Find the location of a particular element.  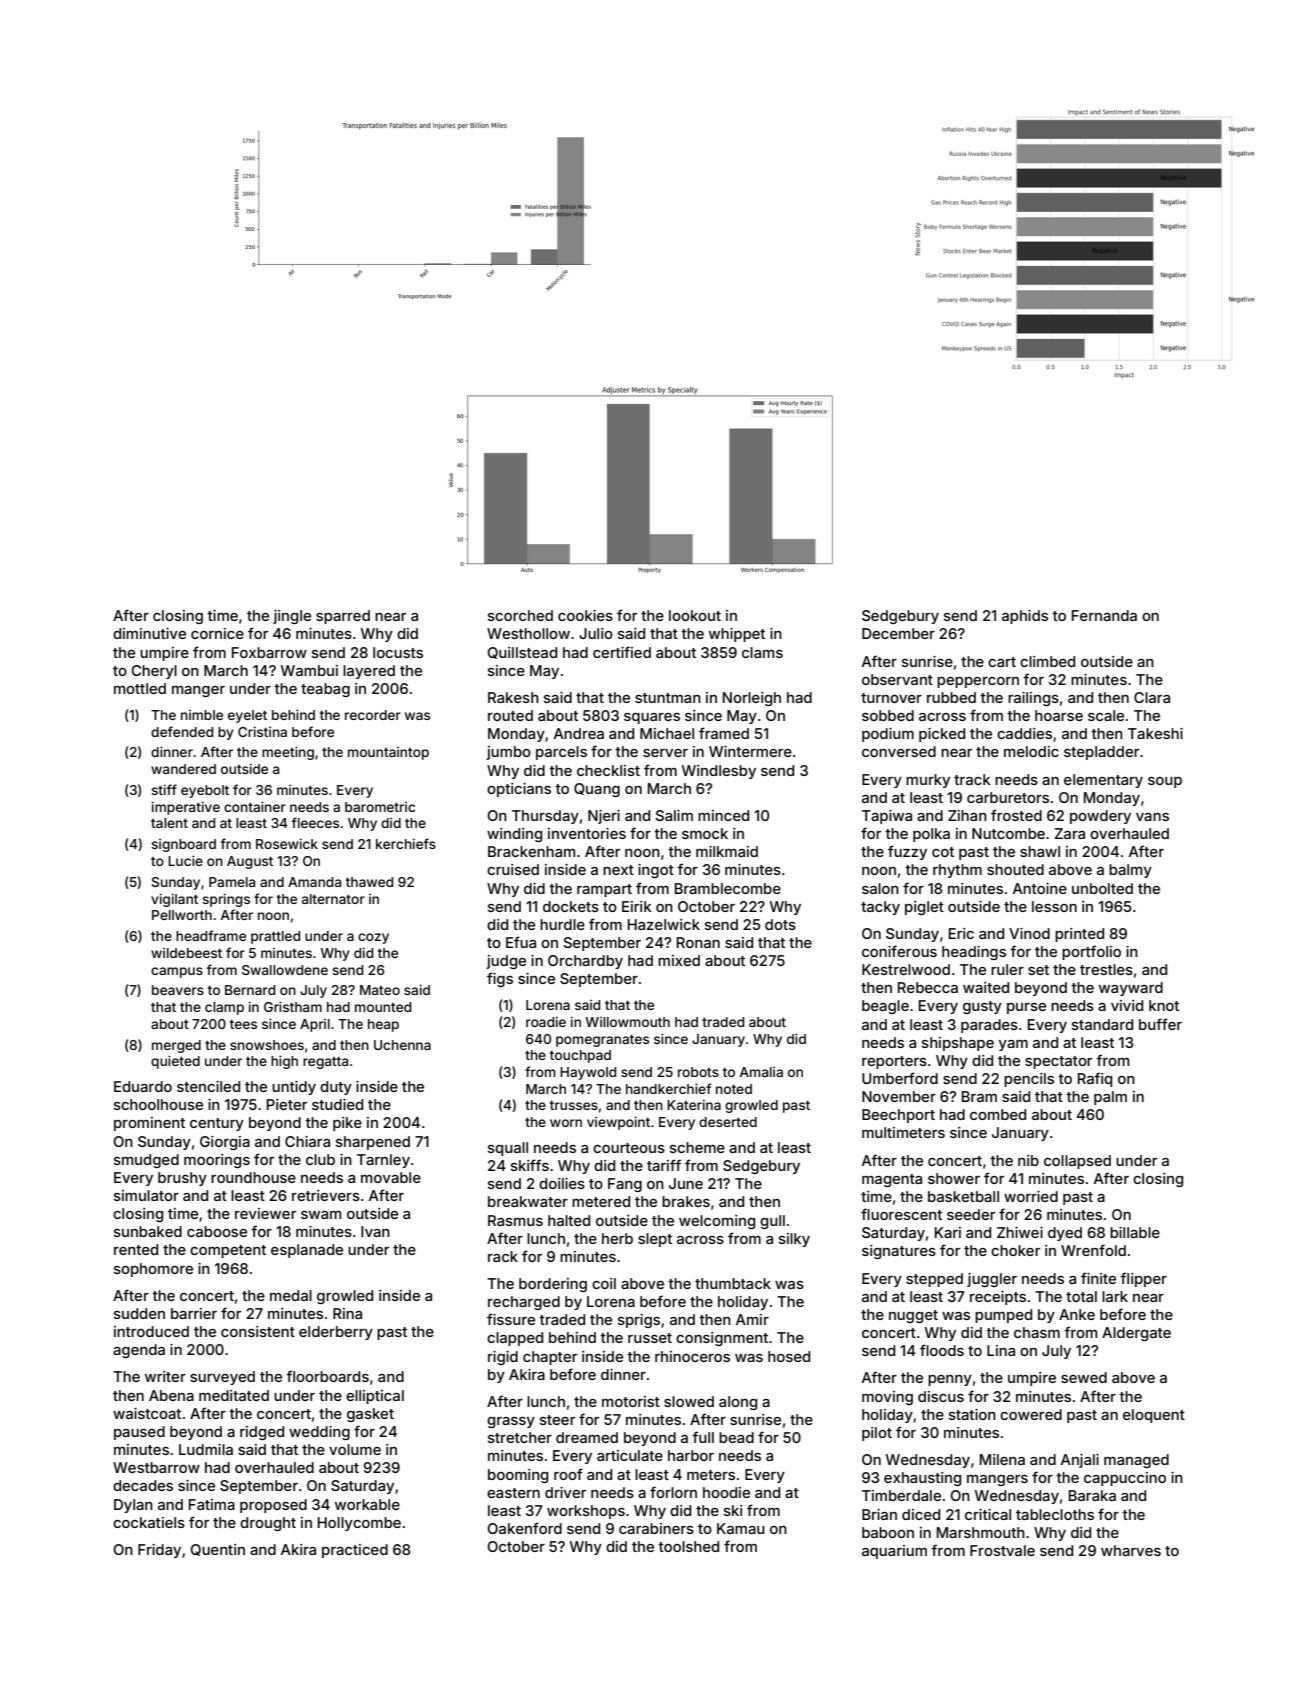

meditated is located at coordinates (234, 1395).
